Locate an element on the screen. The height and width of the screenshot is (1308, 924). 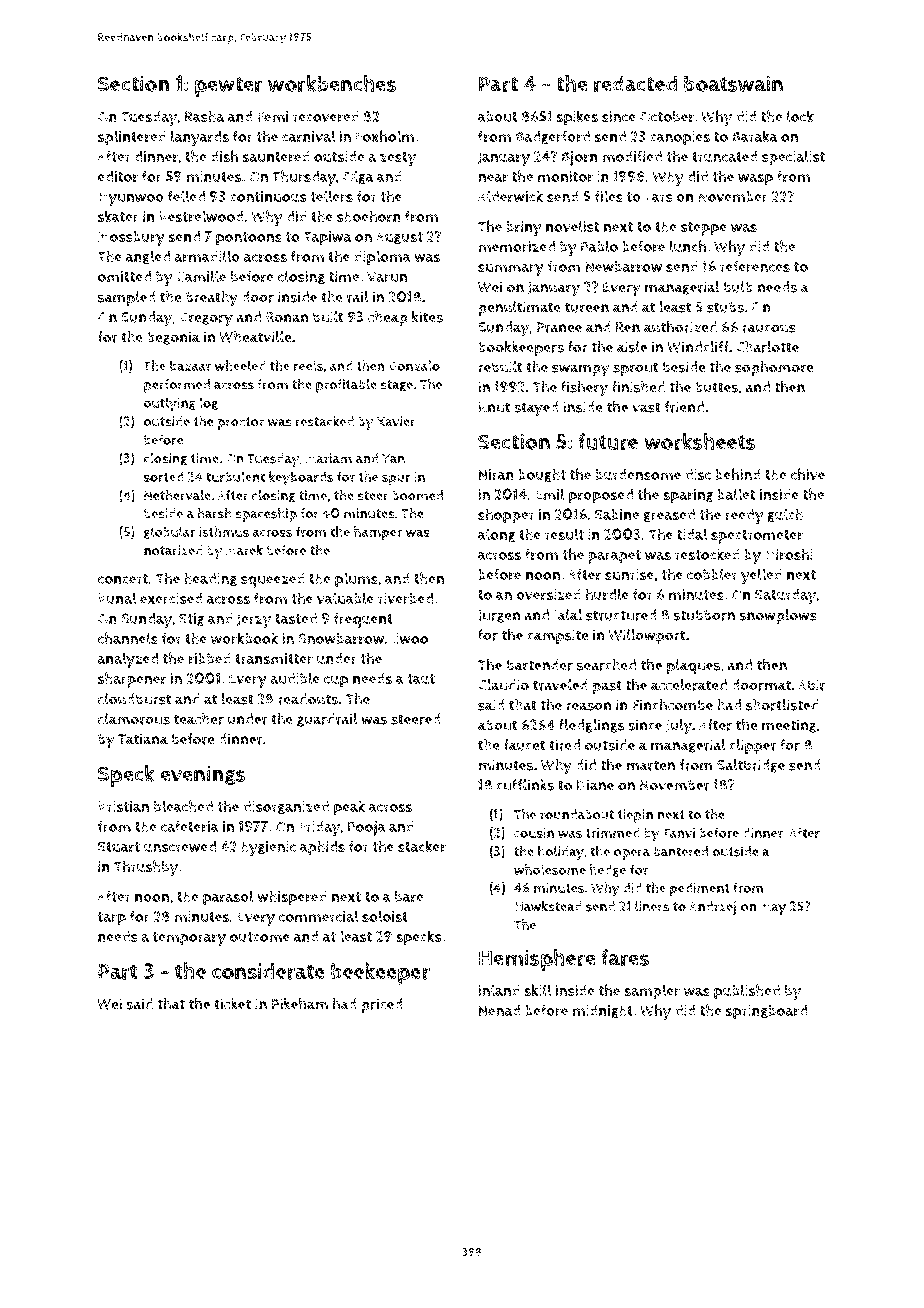
gulch is located at coordinates (785, 515).
